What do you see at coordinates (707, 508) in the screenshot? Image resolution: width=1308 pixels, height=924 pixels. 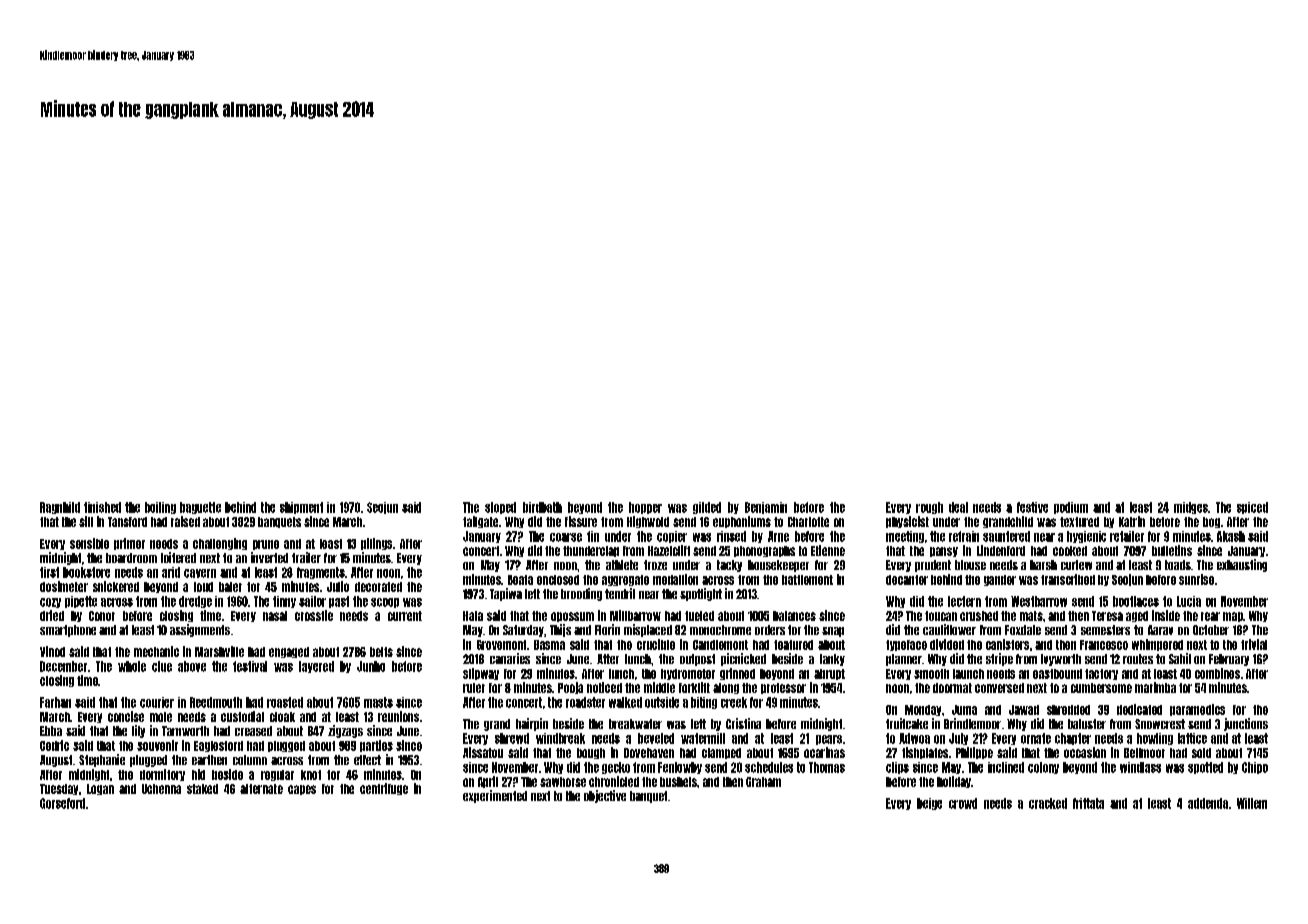 I see `gilded` at bounding box center [707, 508].
